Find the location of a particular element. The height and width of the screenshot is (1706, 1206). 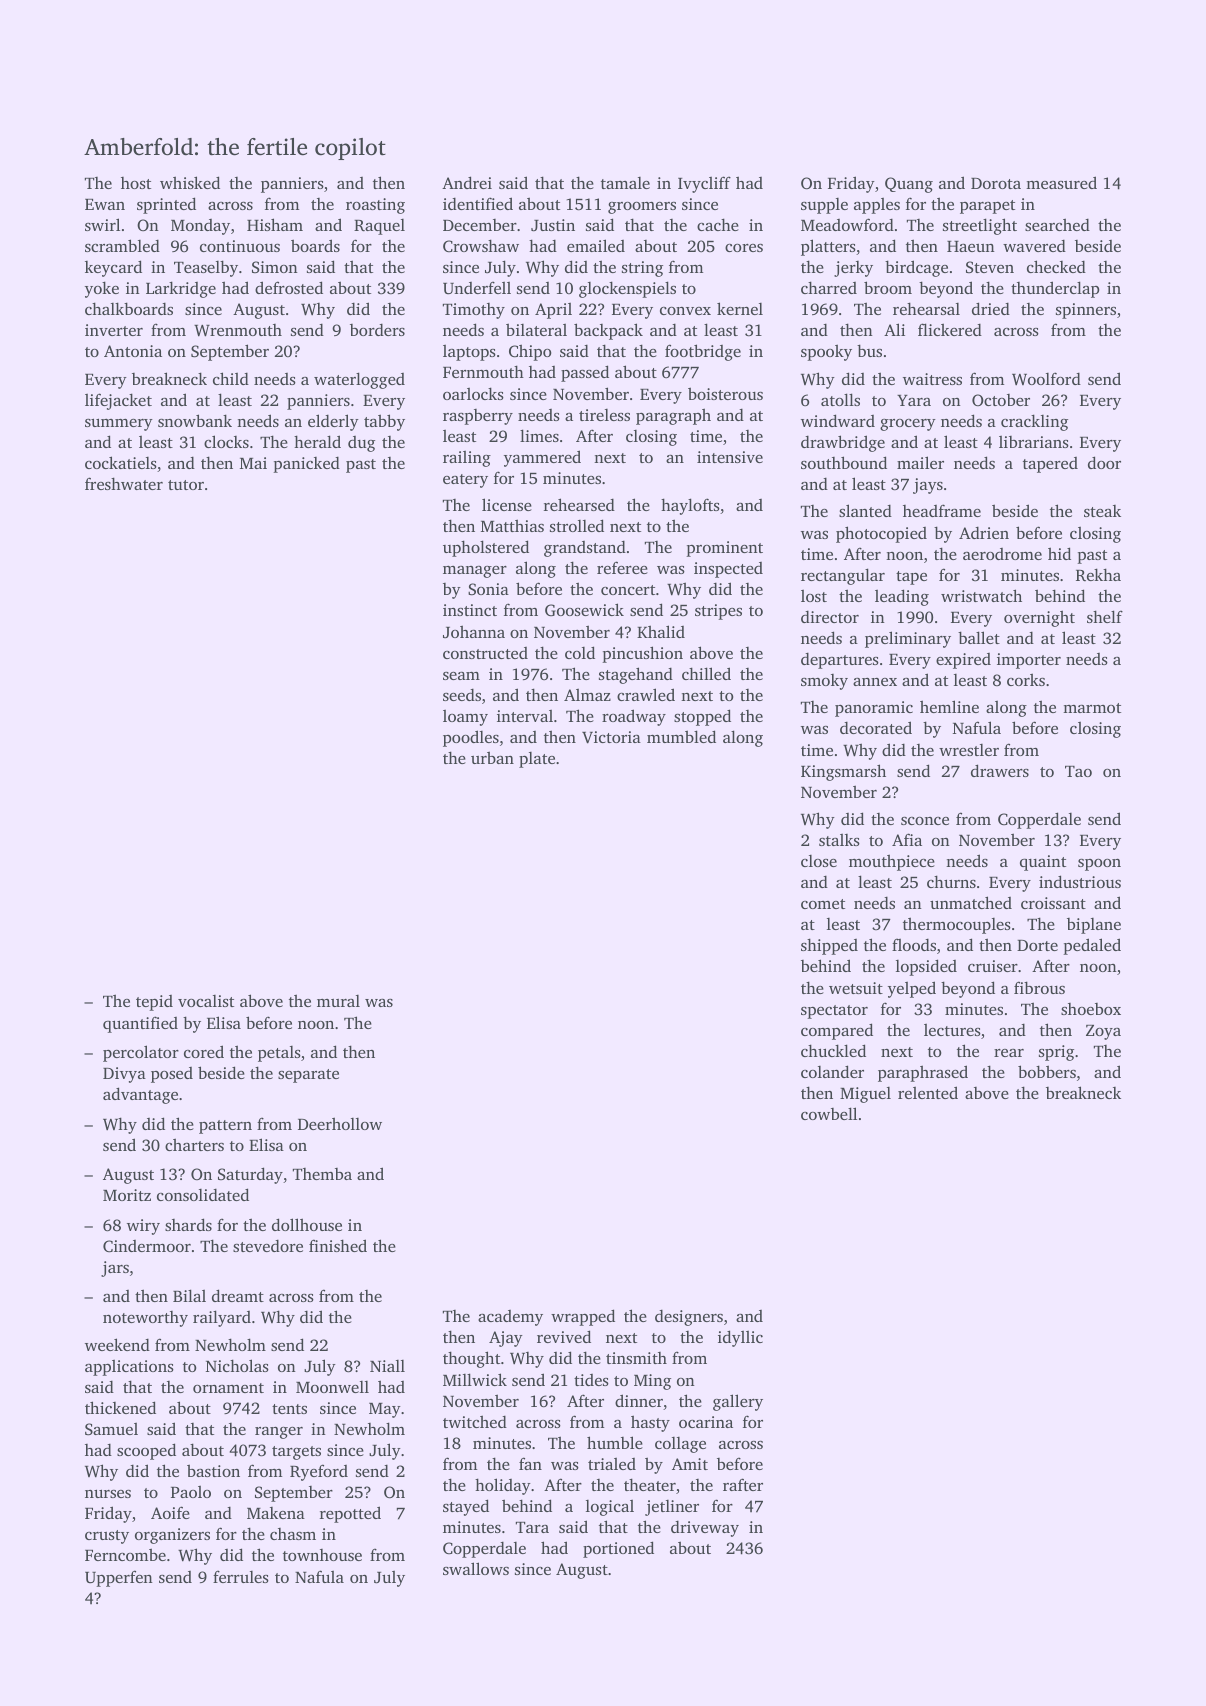

urban is located at coordinates (492, 757).
